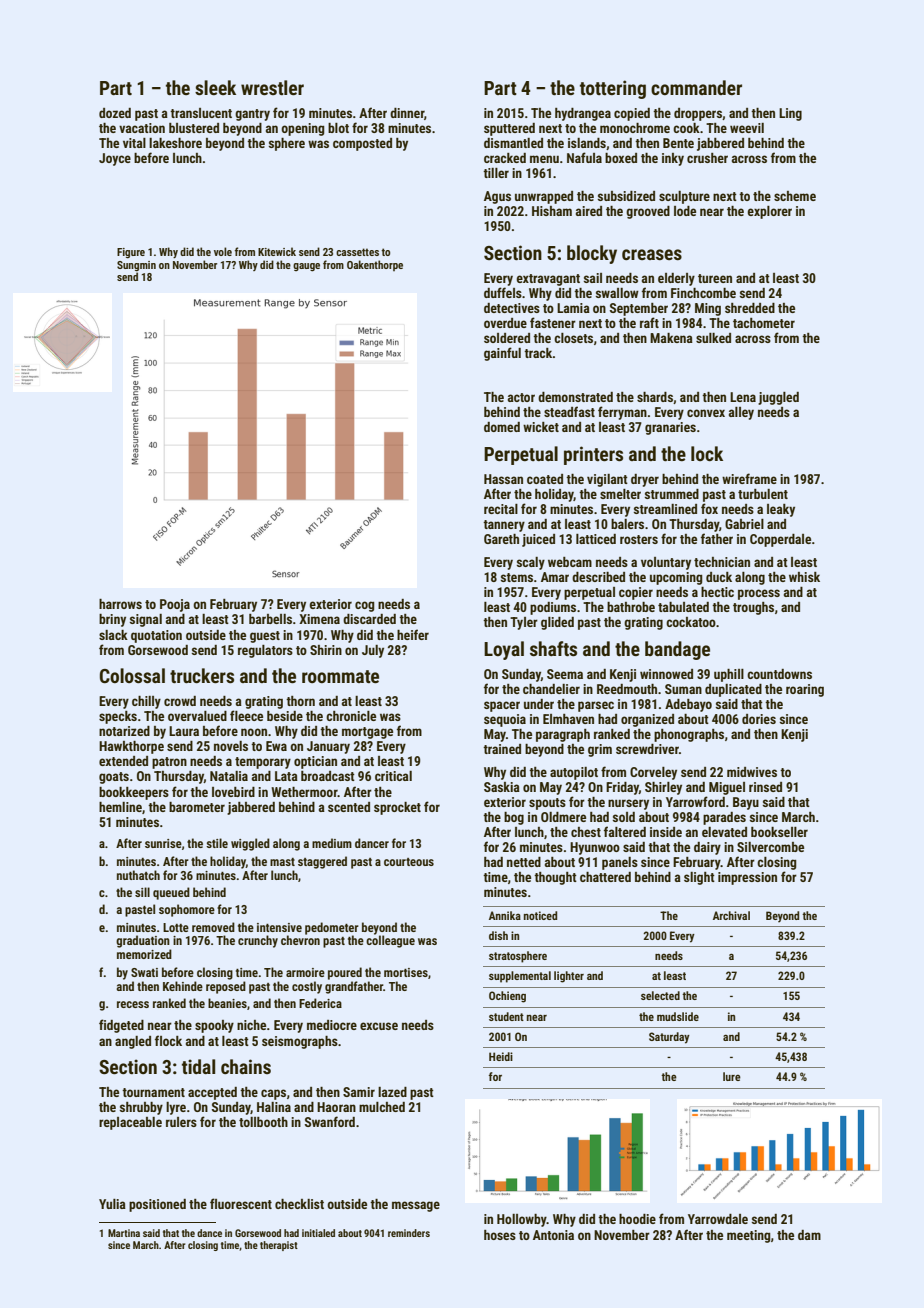 Image resolution: width=924 pixels, height=1308 pixels. What do you see at coordinates (502, 427) in the screenshot?
I see `domed` at bounding box center [502, 427].
